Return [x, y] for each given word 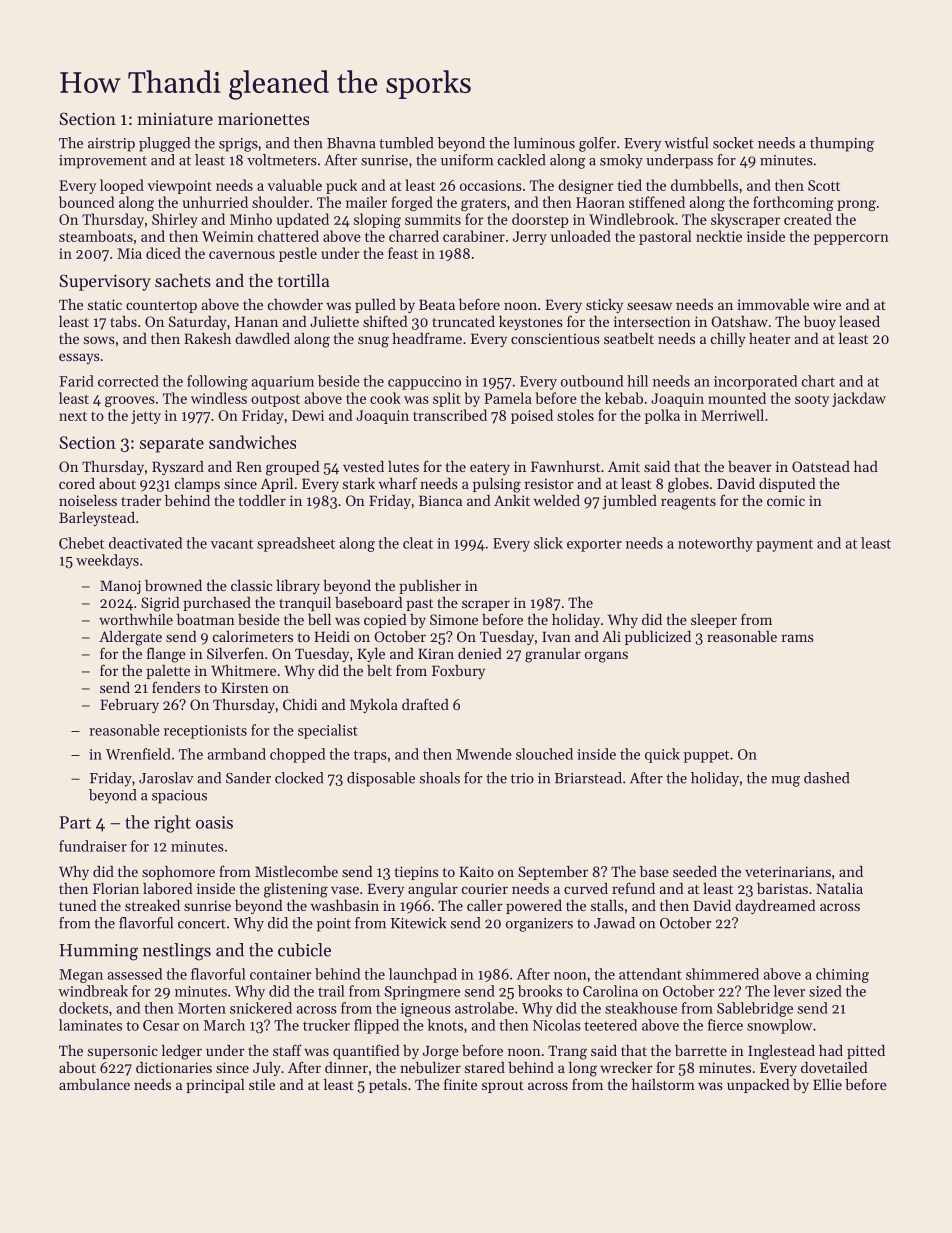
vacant [231, 544]
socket [733, 143]
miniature [175, 118]
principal [215, 1086]
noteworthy [715, 544]
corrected [128, 381]
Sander [248, 778]
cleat [418, 543]
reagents [688, 503]
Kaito [476, 871]
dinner [346, 1067]
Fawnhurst [565, 466]
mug [785, 781]
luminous [544, 143]
